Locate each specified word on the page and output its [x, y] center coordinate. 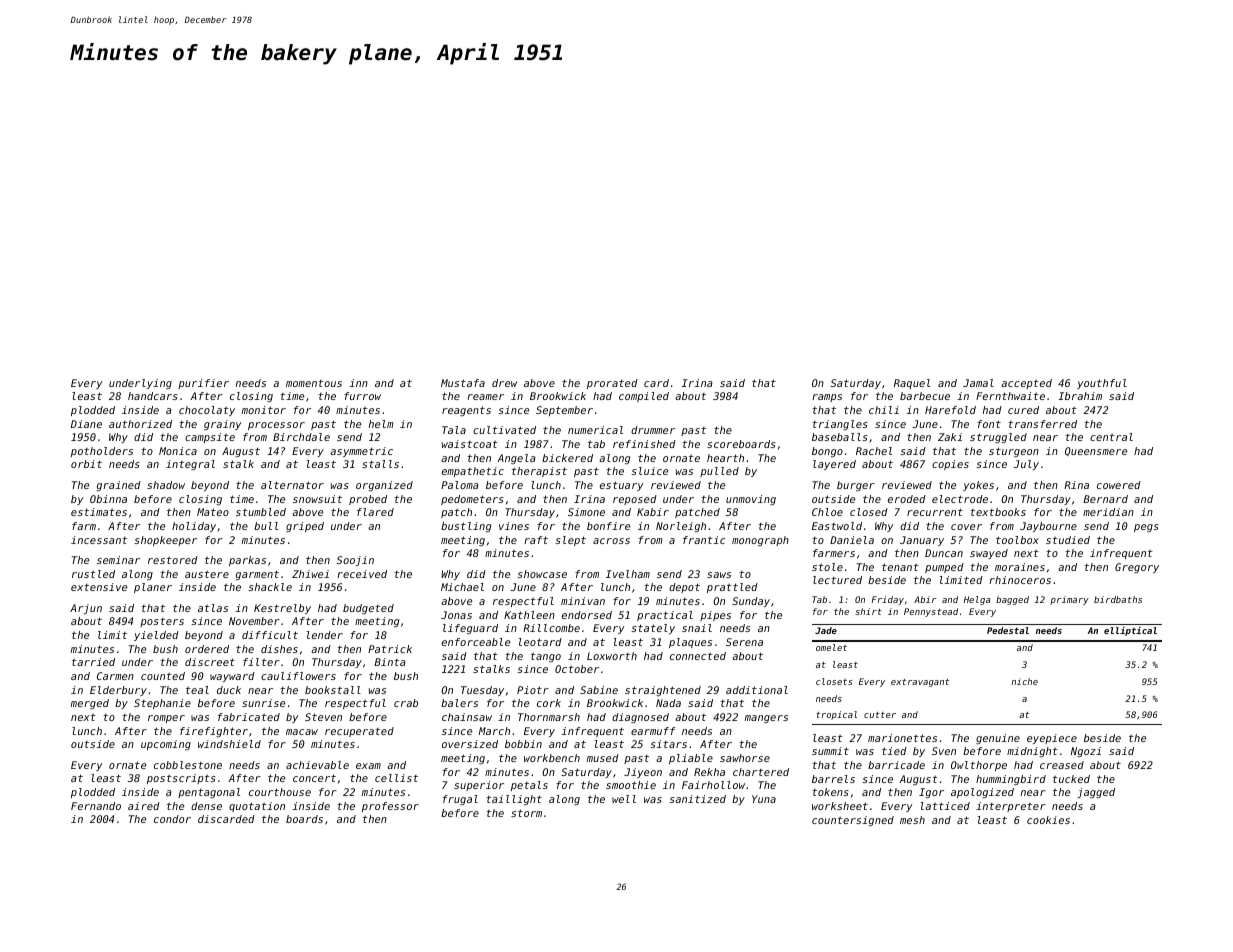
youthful [1102, 384]
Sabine [599, 690]
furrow [362, 396]
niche [1024, 681]
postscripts [181, 779]
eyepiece [1052, 739]
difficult [270, 635]
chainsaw [467, 717]
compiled [644, 397]
